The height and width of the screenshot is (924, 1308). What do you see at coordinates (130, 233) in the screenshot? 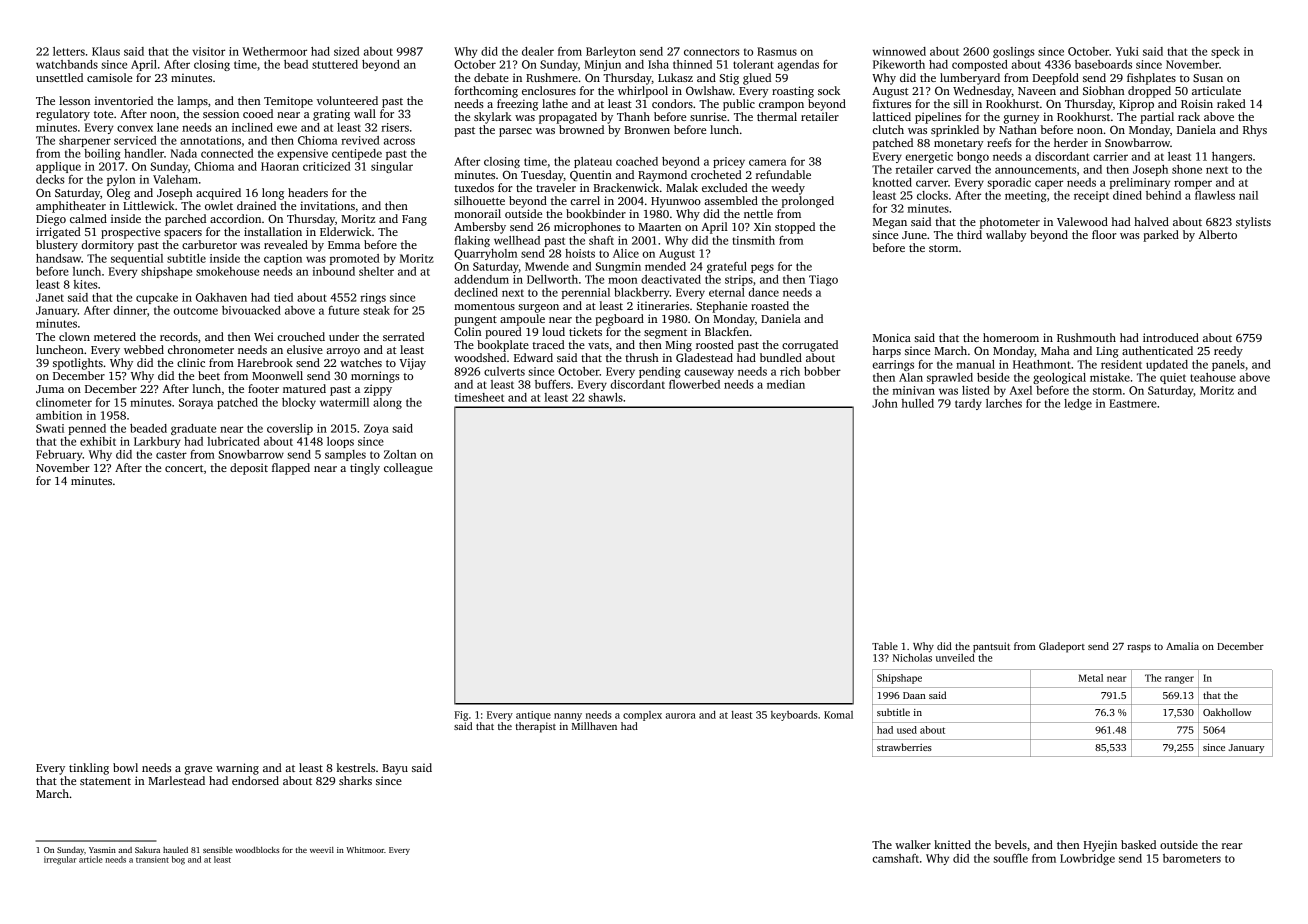
I see `prospective` at bounding box center [130, 233].
